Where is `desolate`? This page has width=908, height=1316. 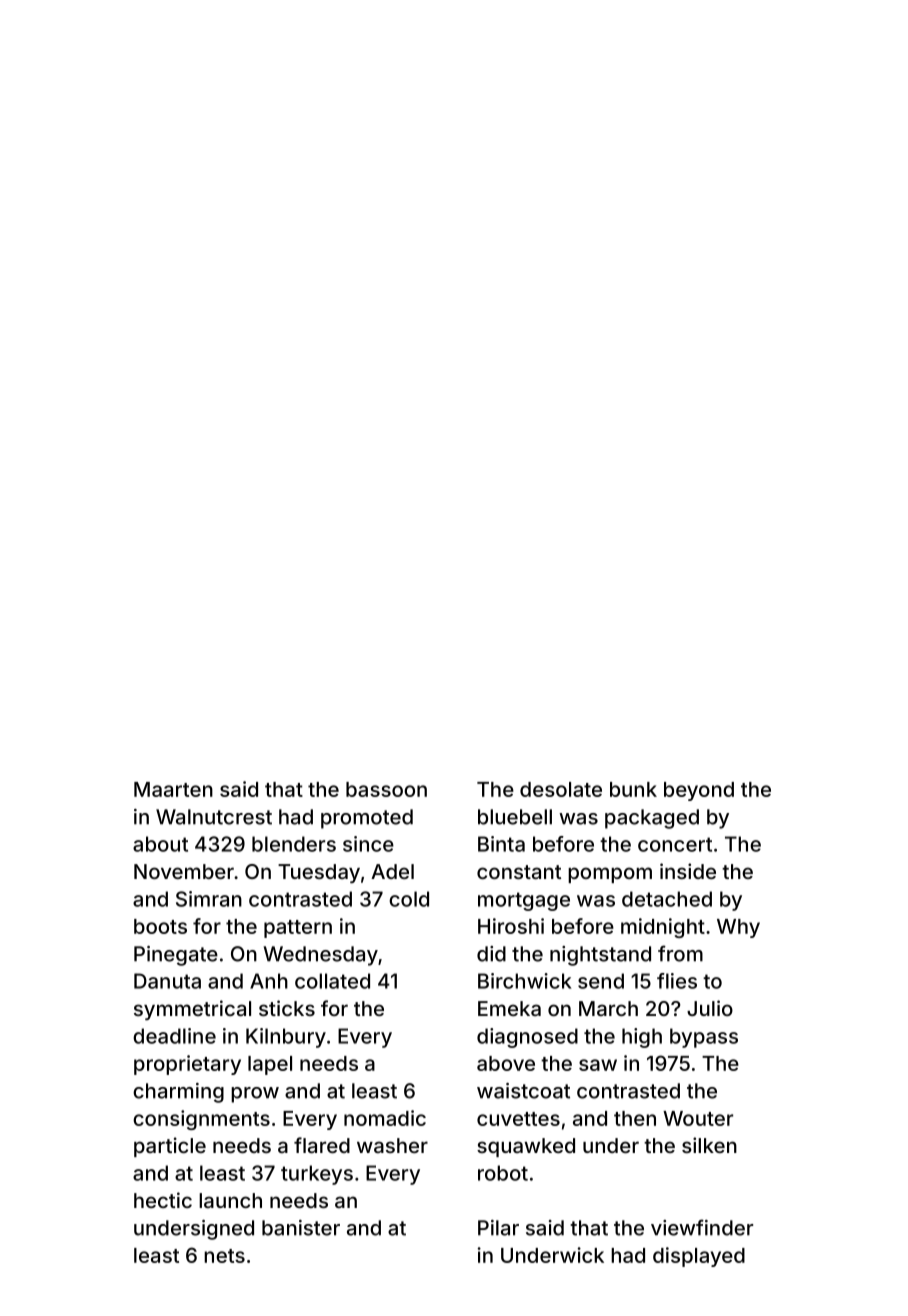 desolate is located at coordinates (561, 789).
